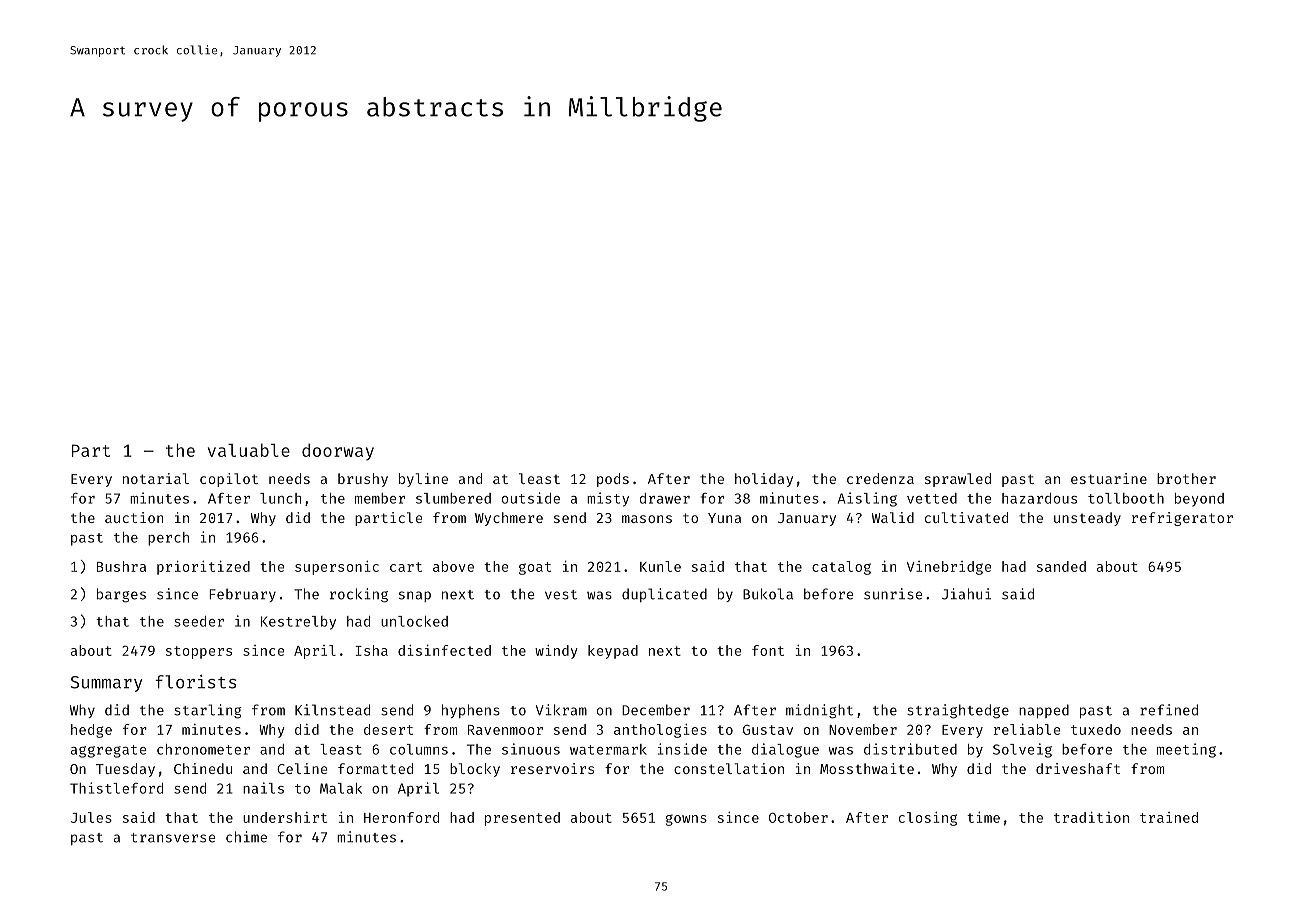  What do you see at coordinates (893, 594) in the image?
I see `sunrise` at bounding box center [893, 594].
